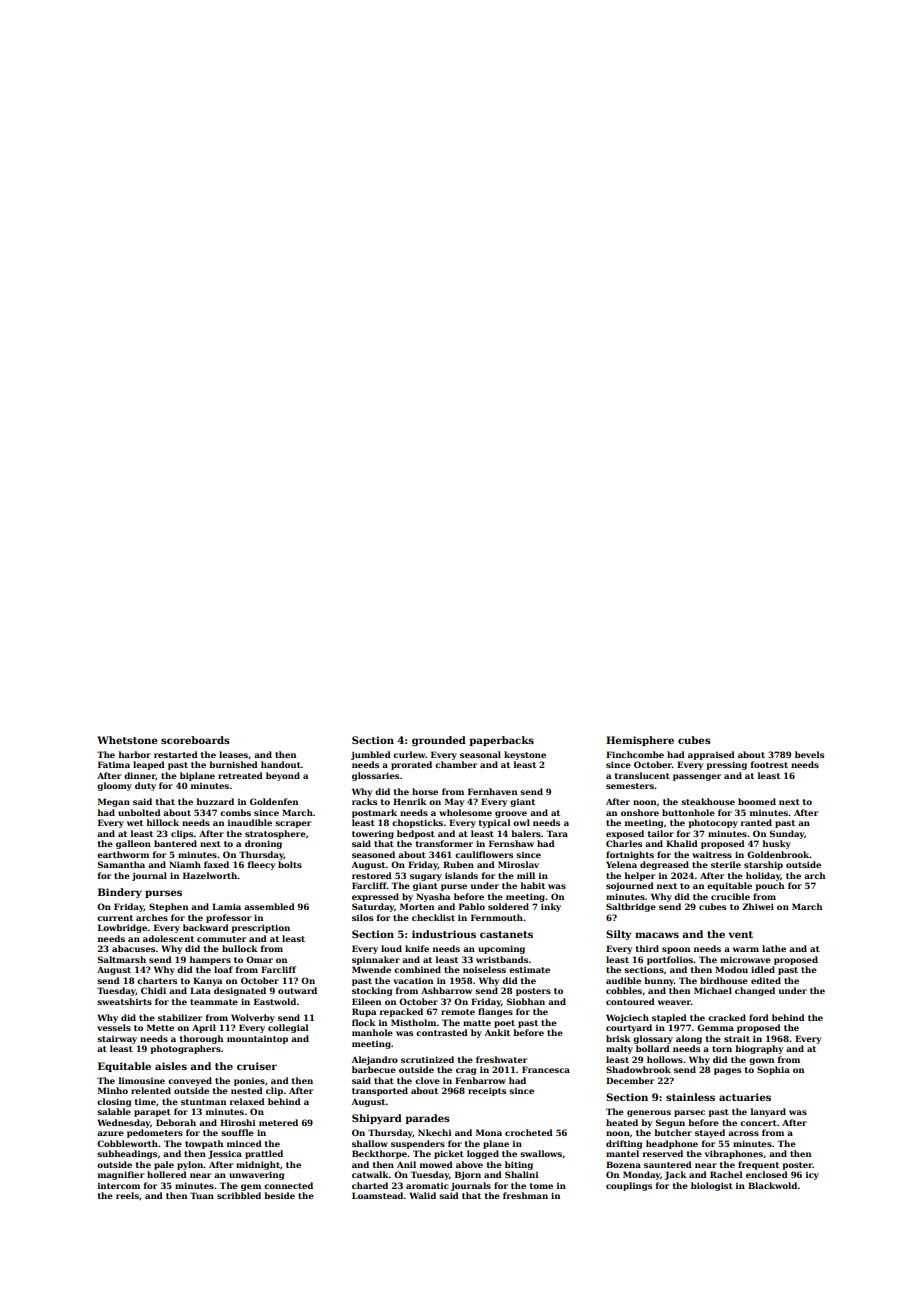 The image size is (924, 1308). Describe the element at coordinates (427, 1119) in the page. I see `parades` at that location.
